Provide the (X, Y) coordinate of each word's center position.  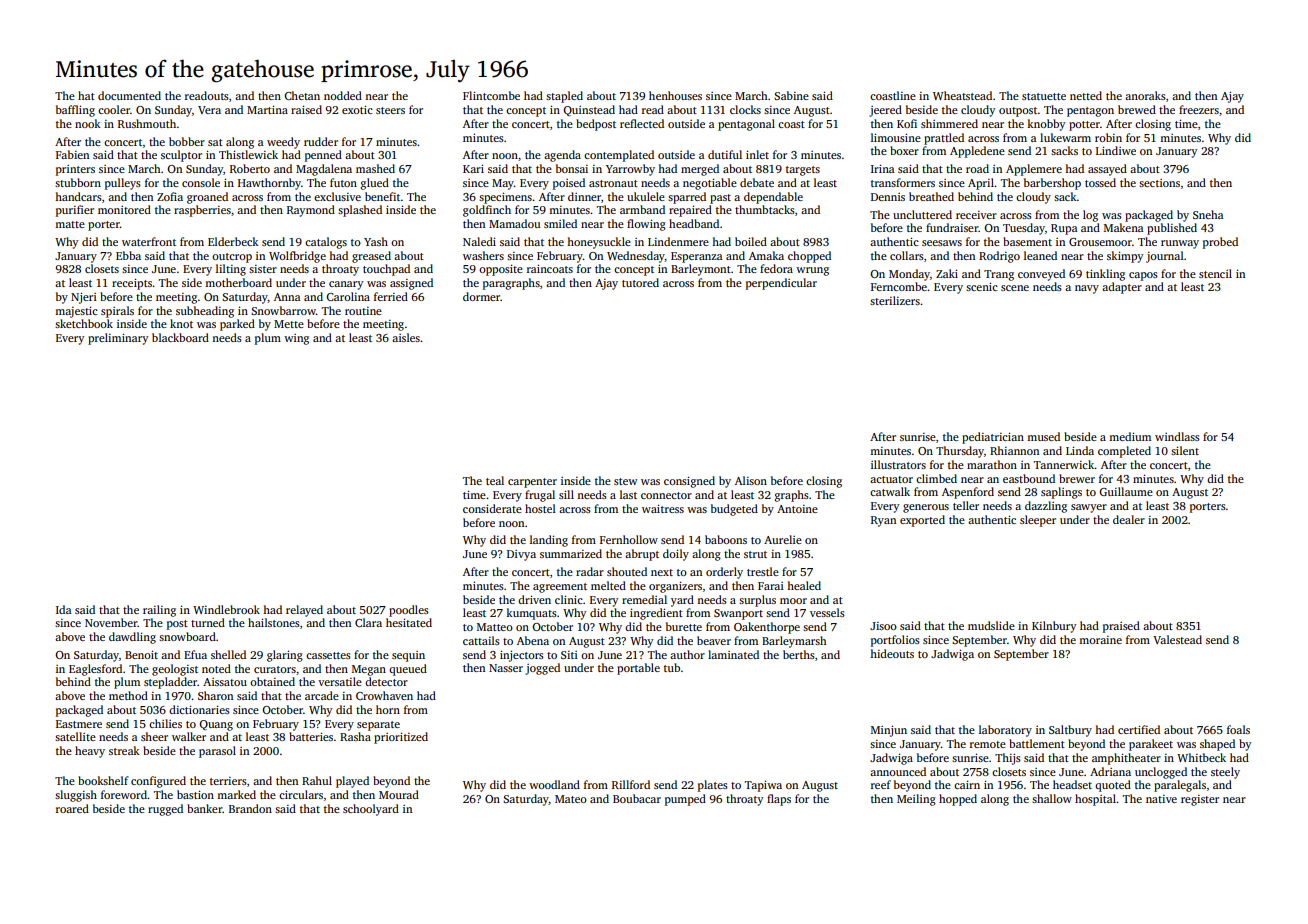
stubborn (78, 182)
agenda (562, 156)
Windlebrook (226, 609)
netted (1086, 95)
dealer (1129, 519)
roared (72, 808)
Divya (521, 555)
